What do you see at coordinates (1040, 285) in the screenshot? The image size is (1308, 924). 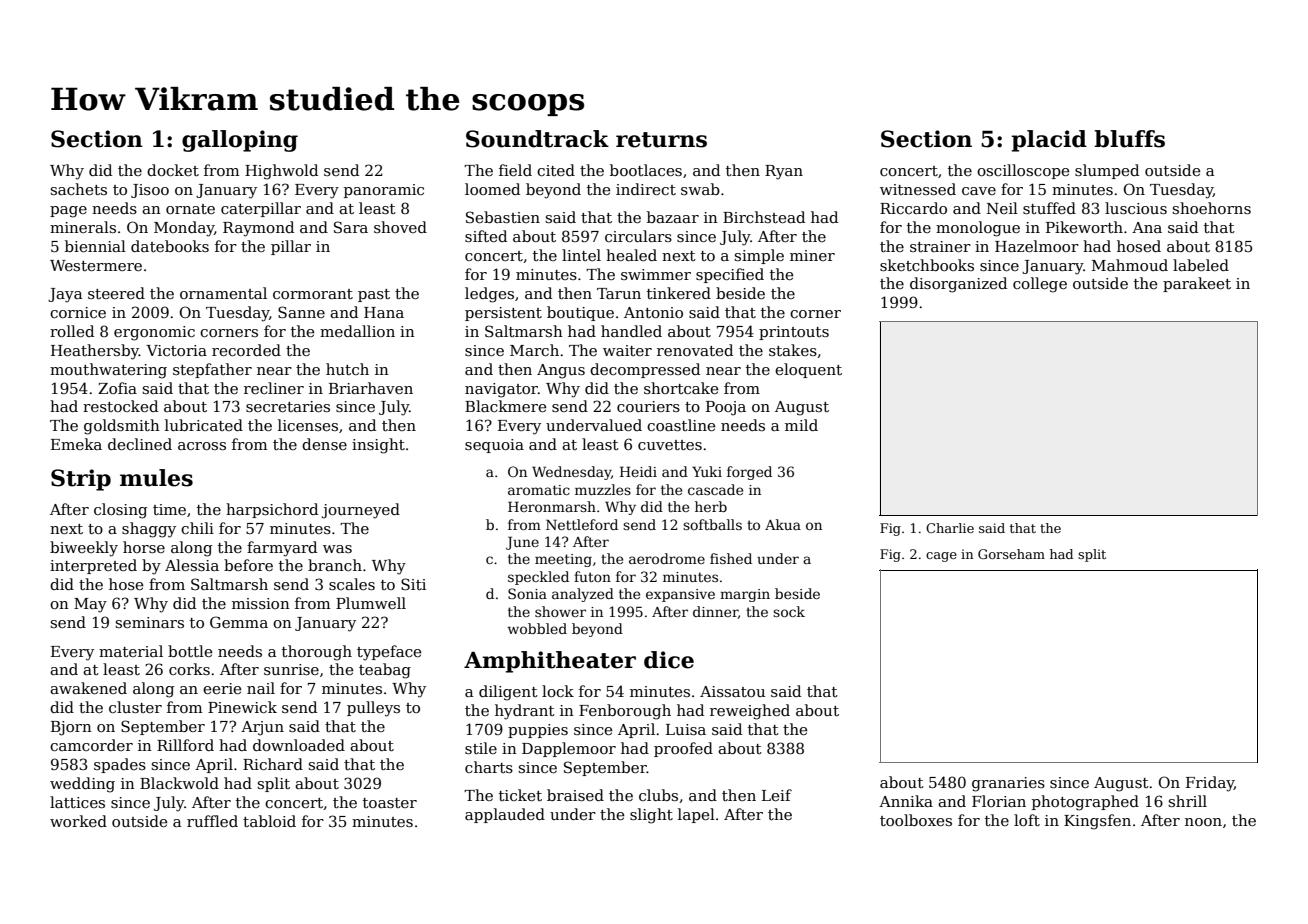 I see `college` at bounding box center [1040, 285].
